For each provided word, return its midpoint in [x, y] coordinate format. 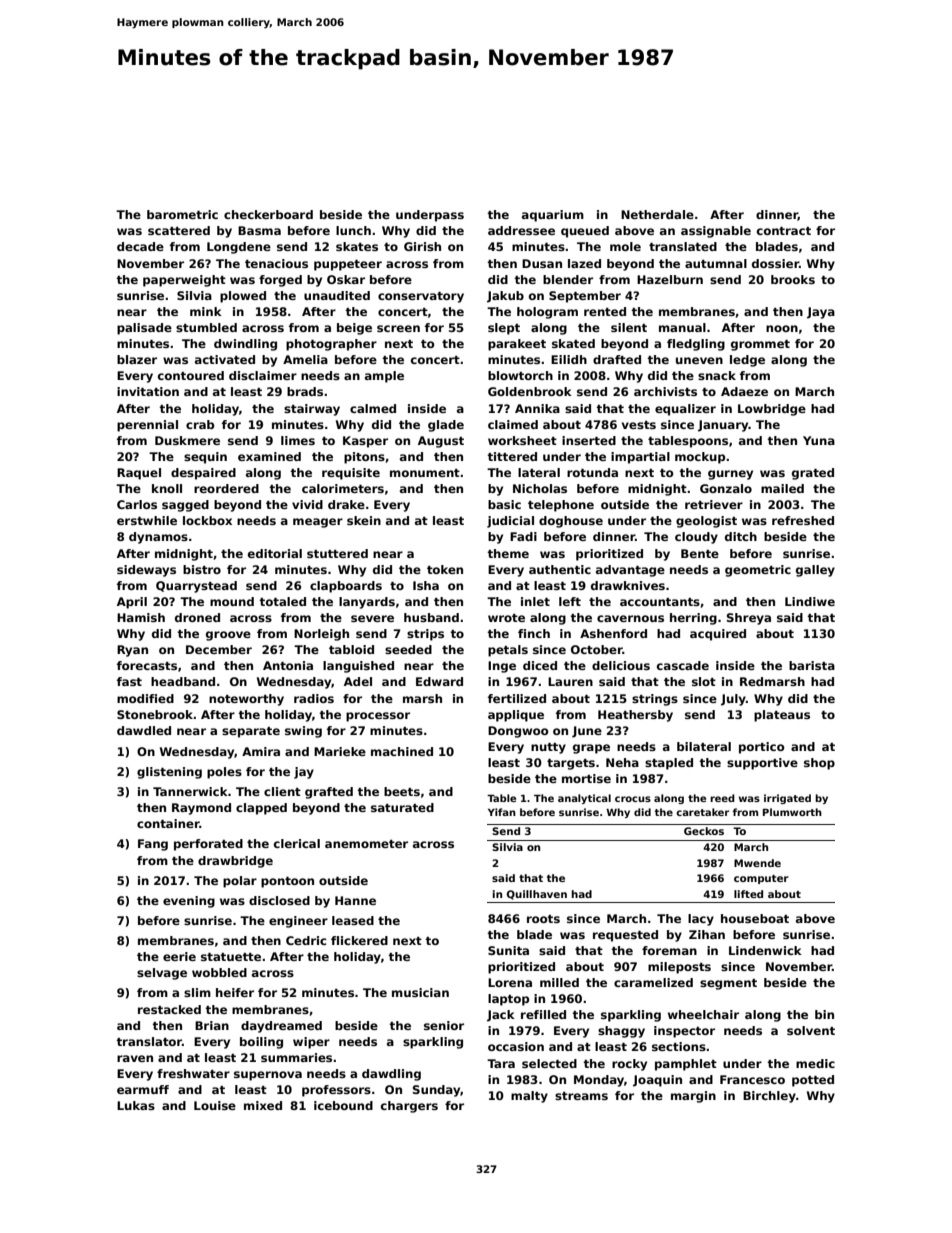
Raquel [139, 474]
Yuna [819, 440]
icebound [343, 1105]
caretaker [702, 812]
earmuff [143, 1089]
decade [140, 246]
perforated [208, 845]
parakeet [517, 345]
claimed [513, 424]
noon [782, 328]
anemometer [366, 844]
